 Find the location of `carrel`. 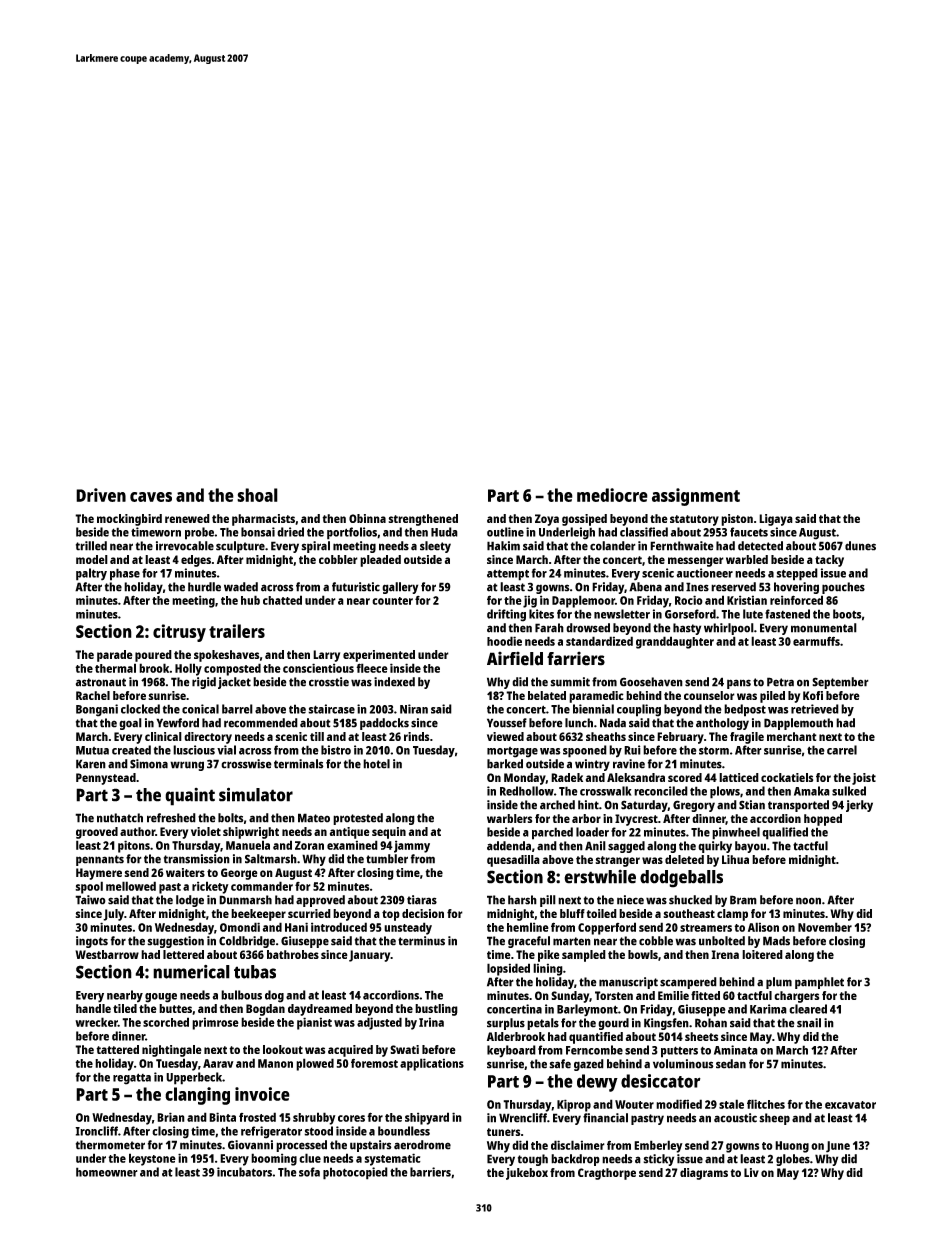

carrel is located at coordinates (842, 750).
